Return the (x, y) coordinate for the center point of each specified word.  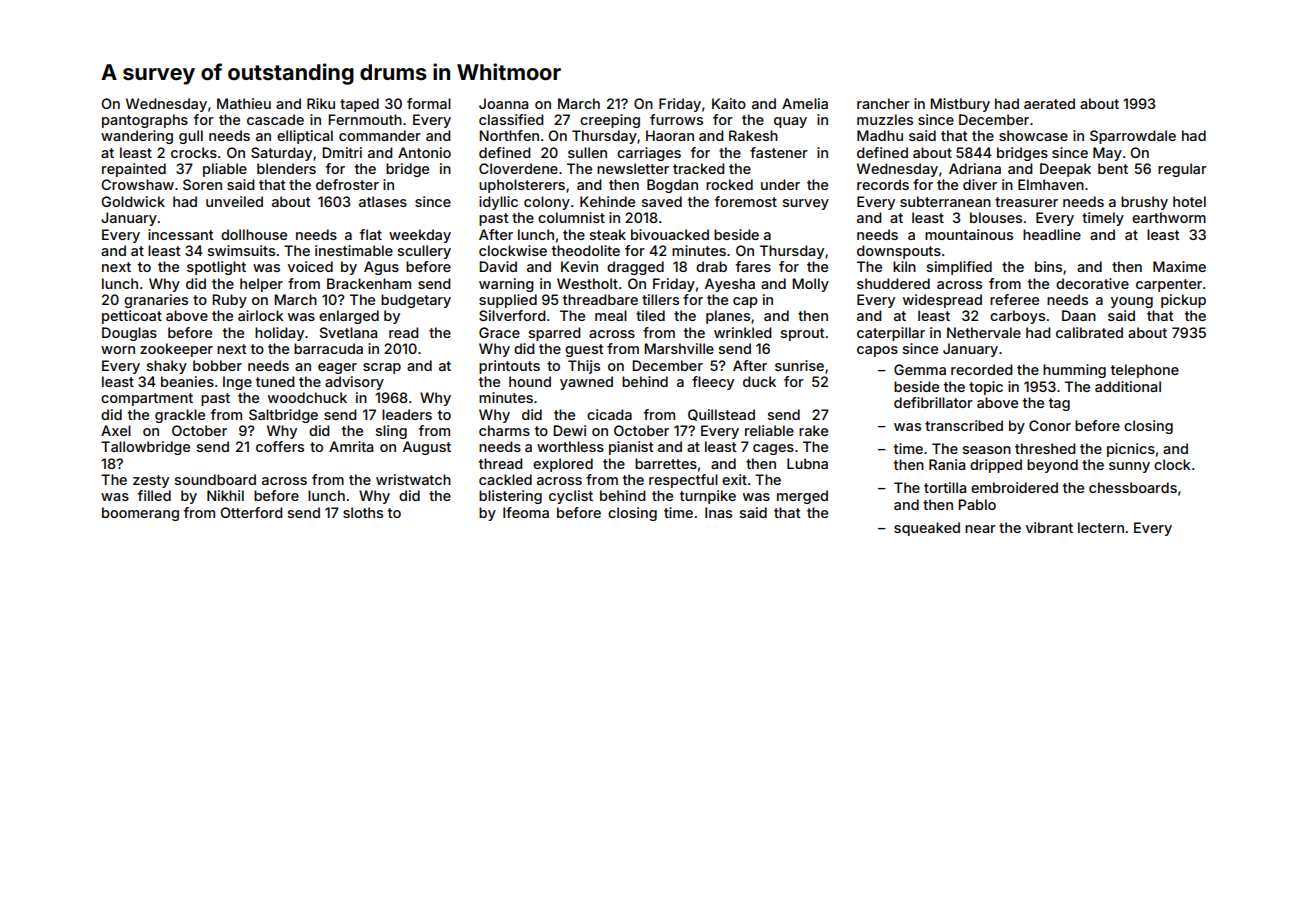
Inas (718, 512)
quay (790, 122)
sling (391, 432)
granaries (156, 301)
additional (1128, 386)
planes (728, 317)
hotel (1189, 201)
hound (530, 381)
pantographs (145, 121)
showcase (1033, 135)
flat (371, 234)
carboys (1017, 317)
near (980, 529)
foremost (746, 201)
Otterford (251, 512)
